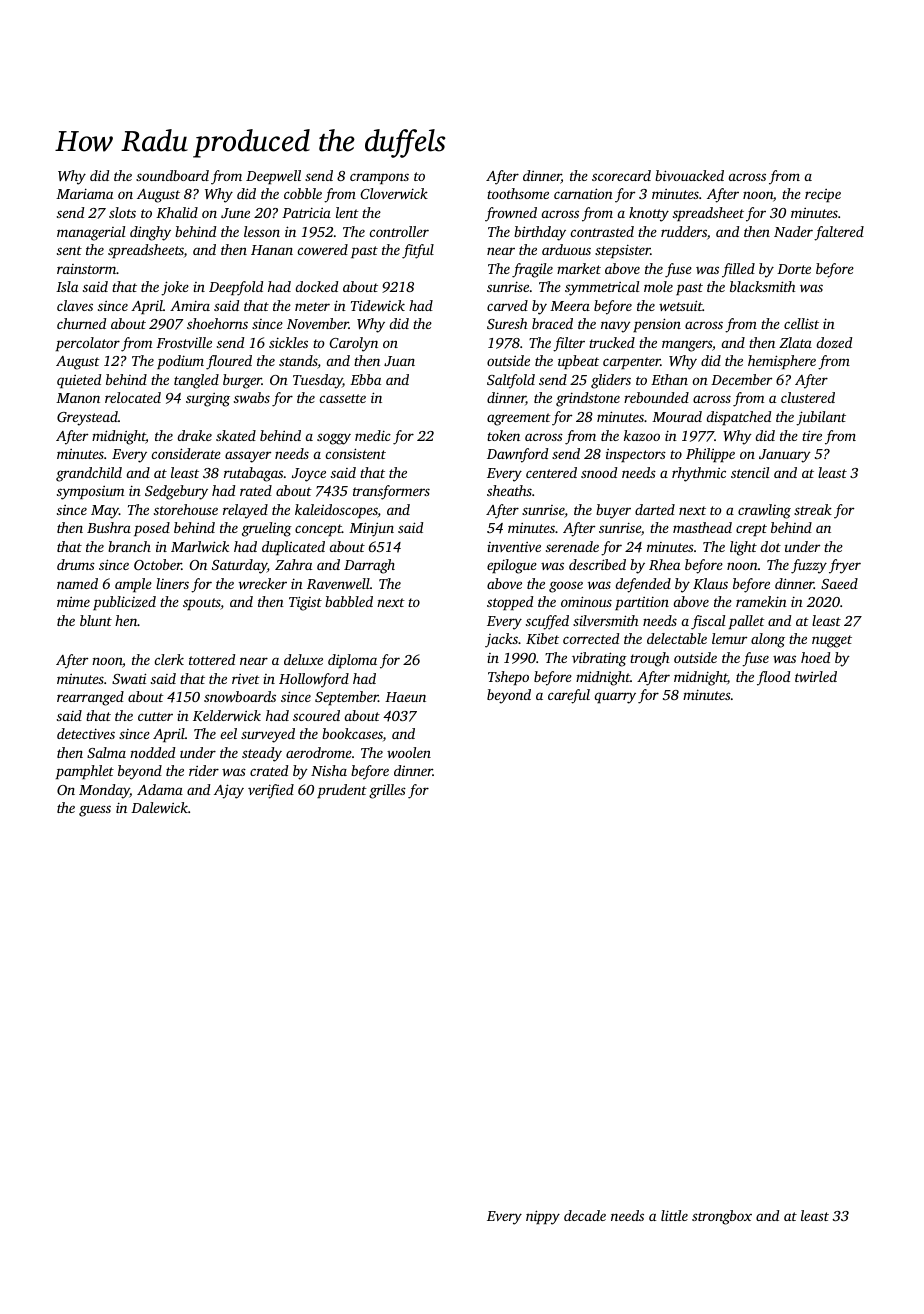 The height and width of the image is (1314, 924). Describe the element at coordinates (585, 1215) in the image. I see `decade` at that location.
